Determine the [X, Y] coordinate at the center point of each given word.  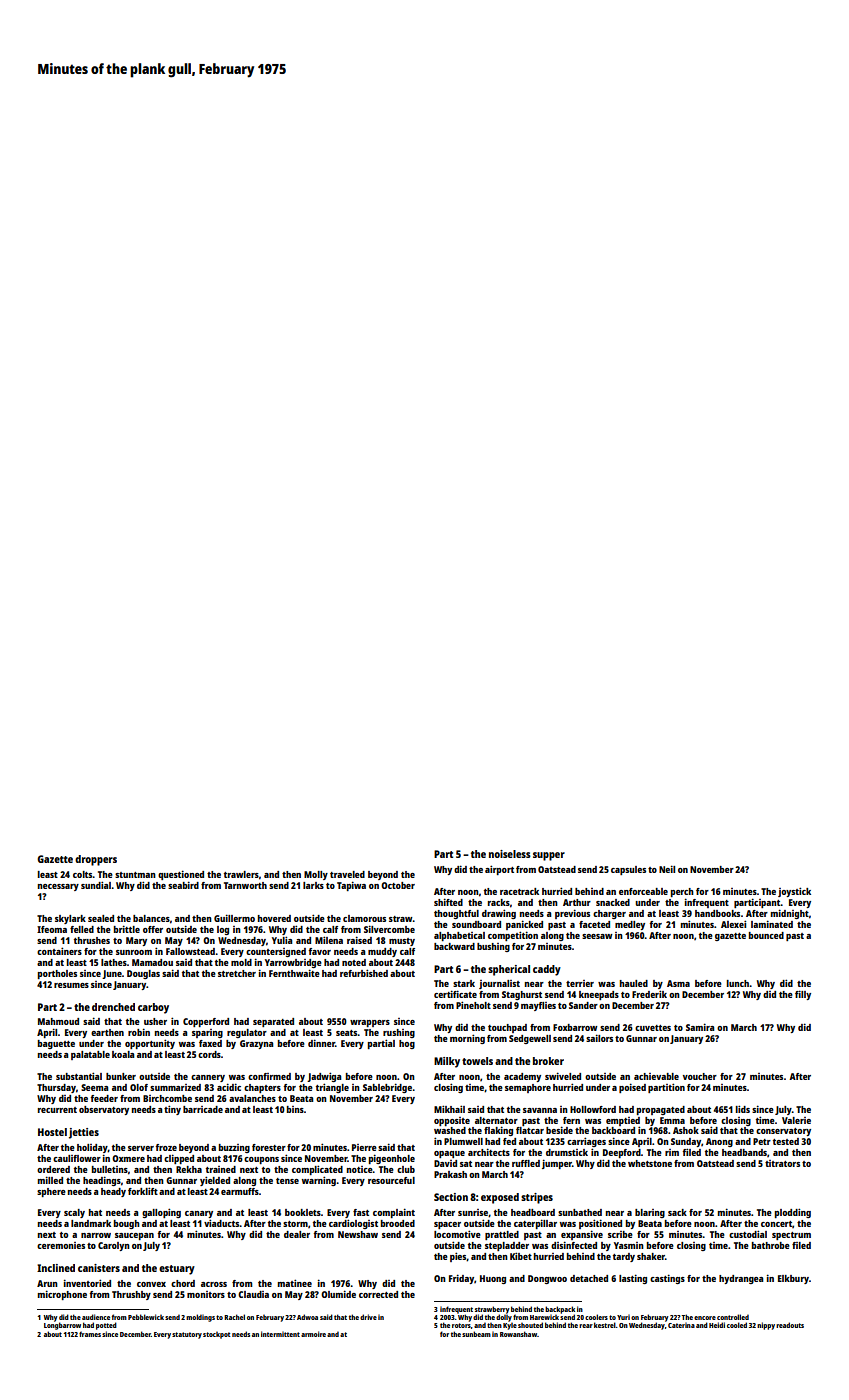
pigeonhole [392, 1159]
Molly [316, 875]
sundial [96, 885]
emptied [623, 1121]
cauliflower [77, 1158]
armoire [313, 1334]
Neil [667, 869]
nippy [766, 1326]
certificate [455, 994]
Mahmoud [58, 1021]
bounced [766, 935]
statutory [187, 1335]
